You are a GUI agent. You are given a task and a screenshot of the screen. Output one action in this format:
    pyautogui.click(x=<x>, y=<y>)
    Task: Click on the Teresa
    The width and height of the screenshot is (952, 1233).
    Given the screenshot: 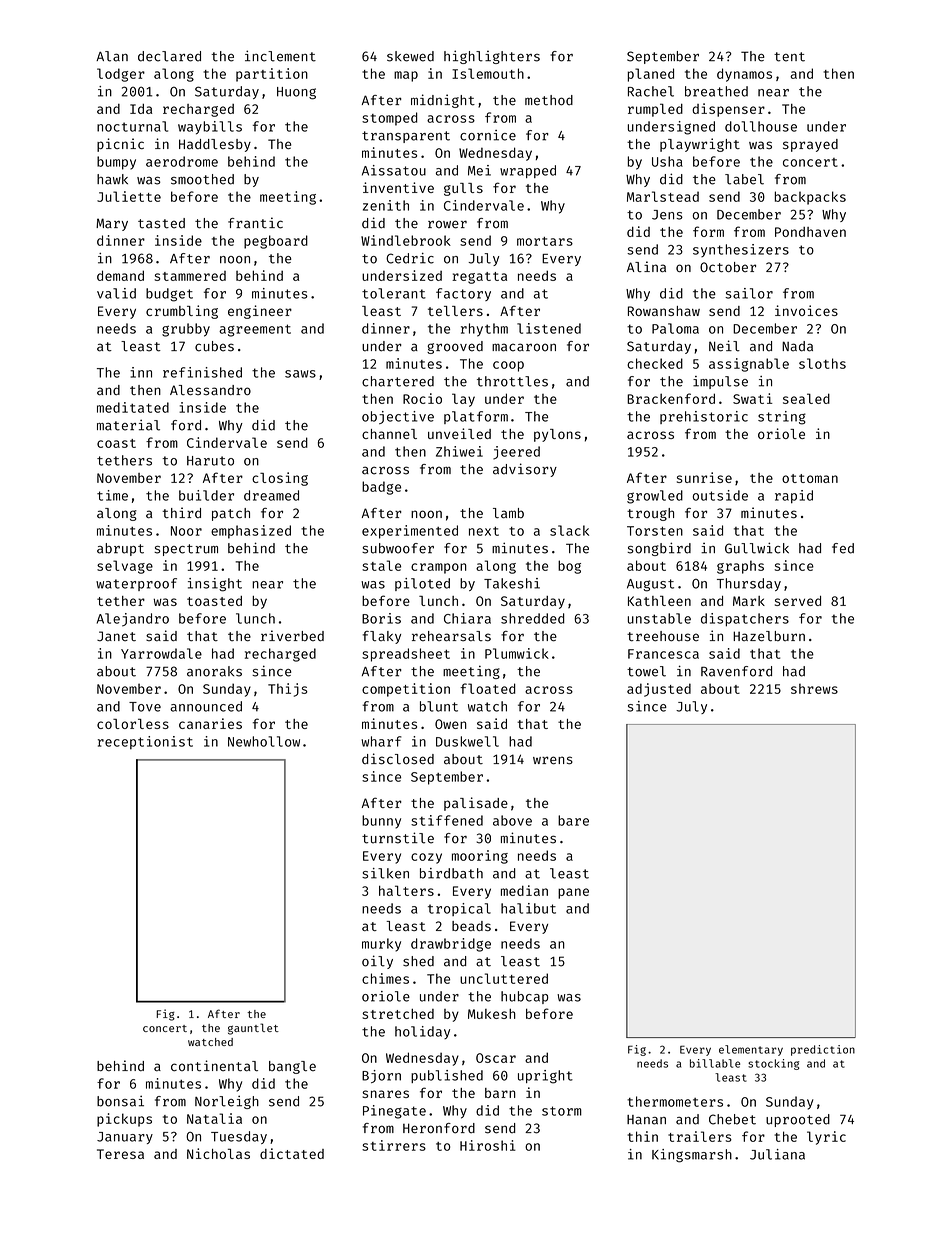 What is the action you would take?
    pyautogui.click(x=120, y=1154)
